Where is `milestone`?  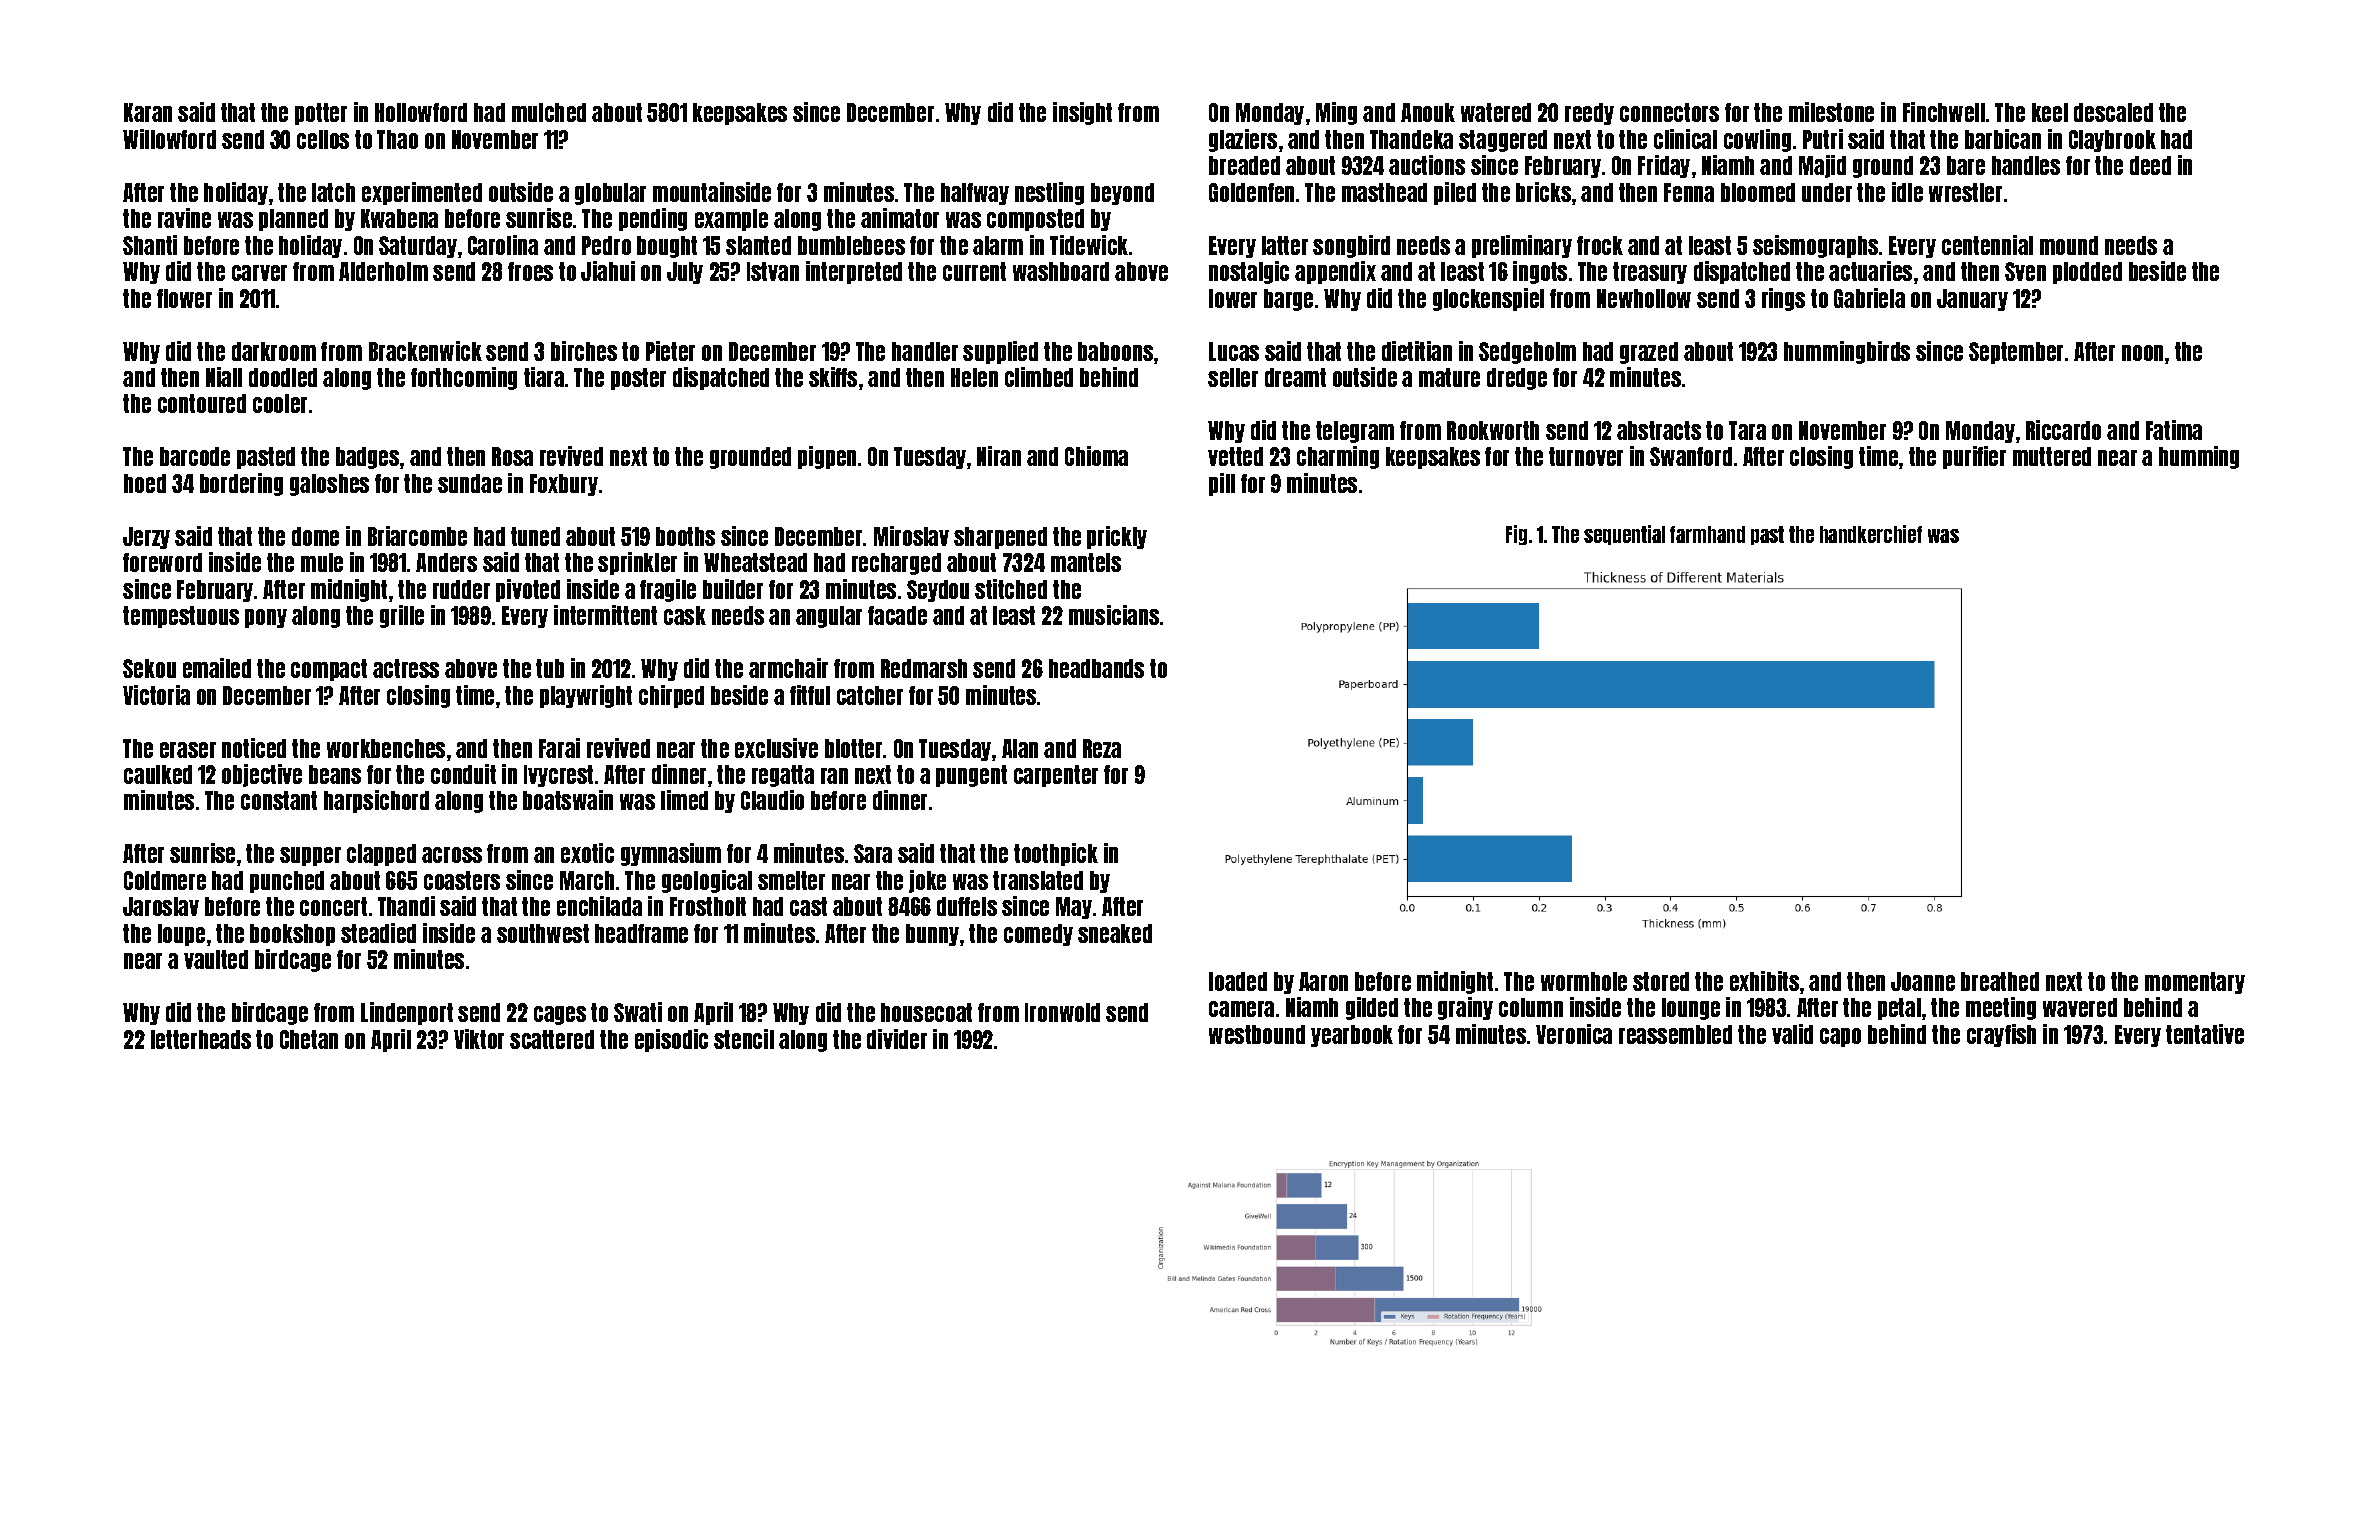 milestone is located at coordinates (1831, 112).
